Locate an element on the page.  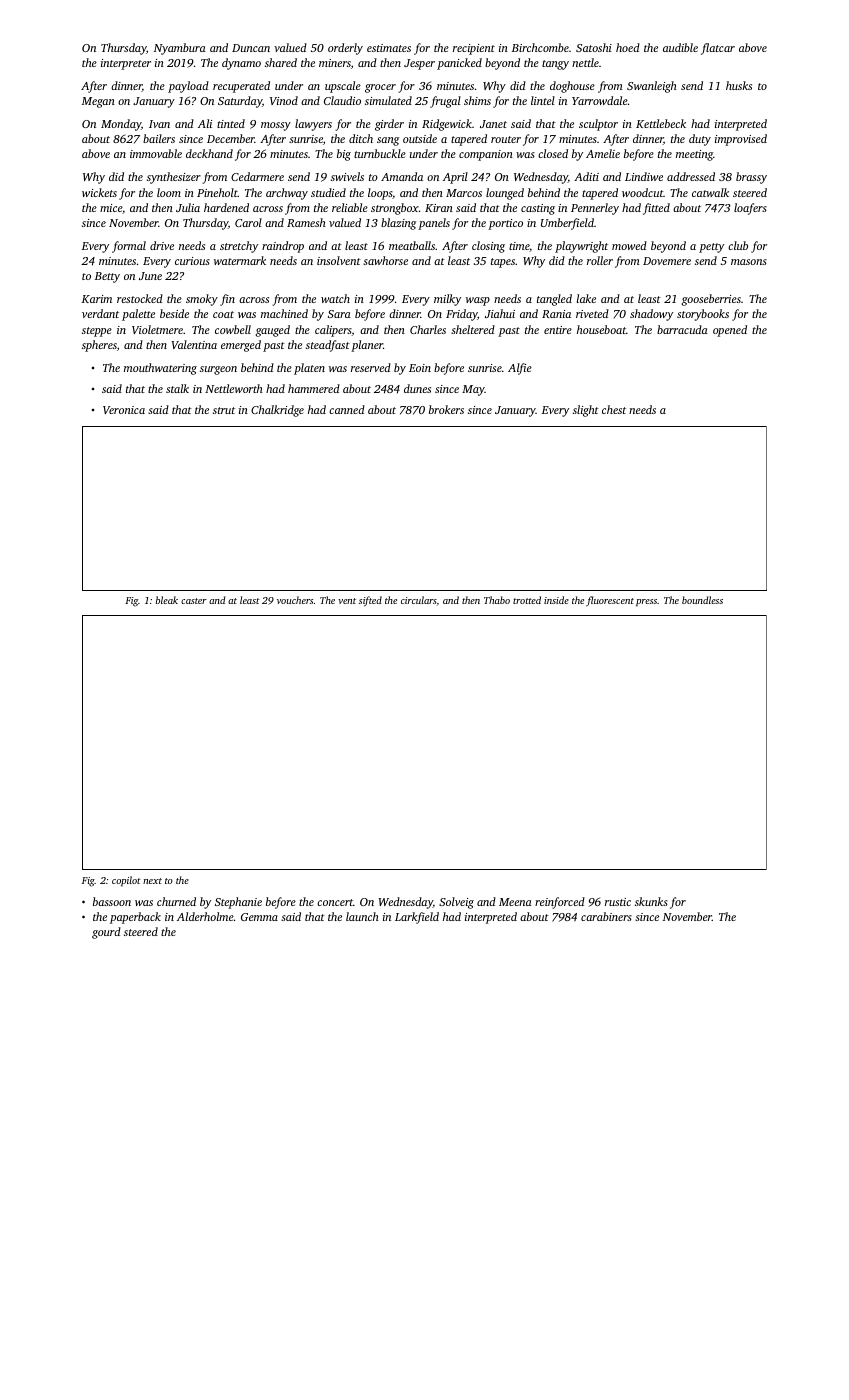
bleak is located at coordinates (167, 600).
